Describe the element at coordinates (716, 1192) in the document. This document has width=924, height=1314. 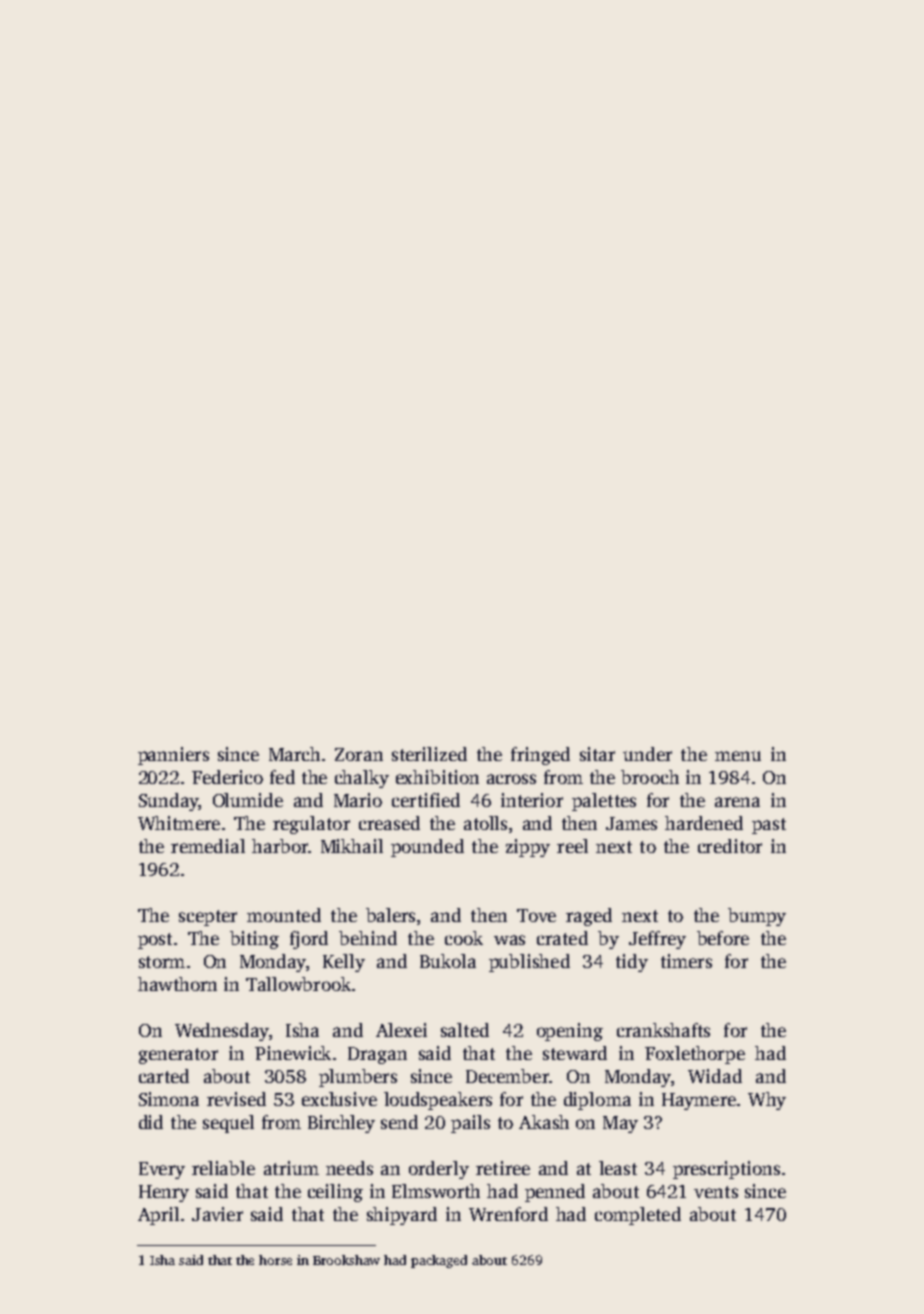
I see `vents` at that location.
